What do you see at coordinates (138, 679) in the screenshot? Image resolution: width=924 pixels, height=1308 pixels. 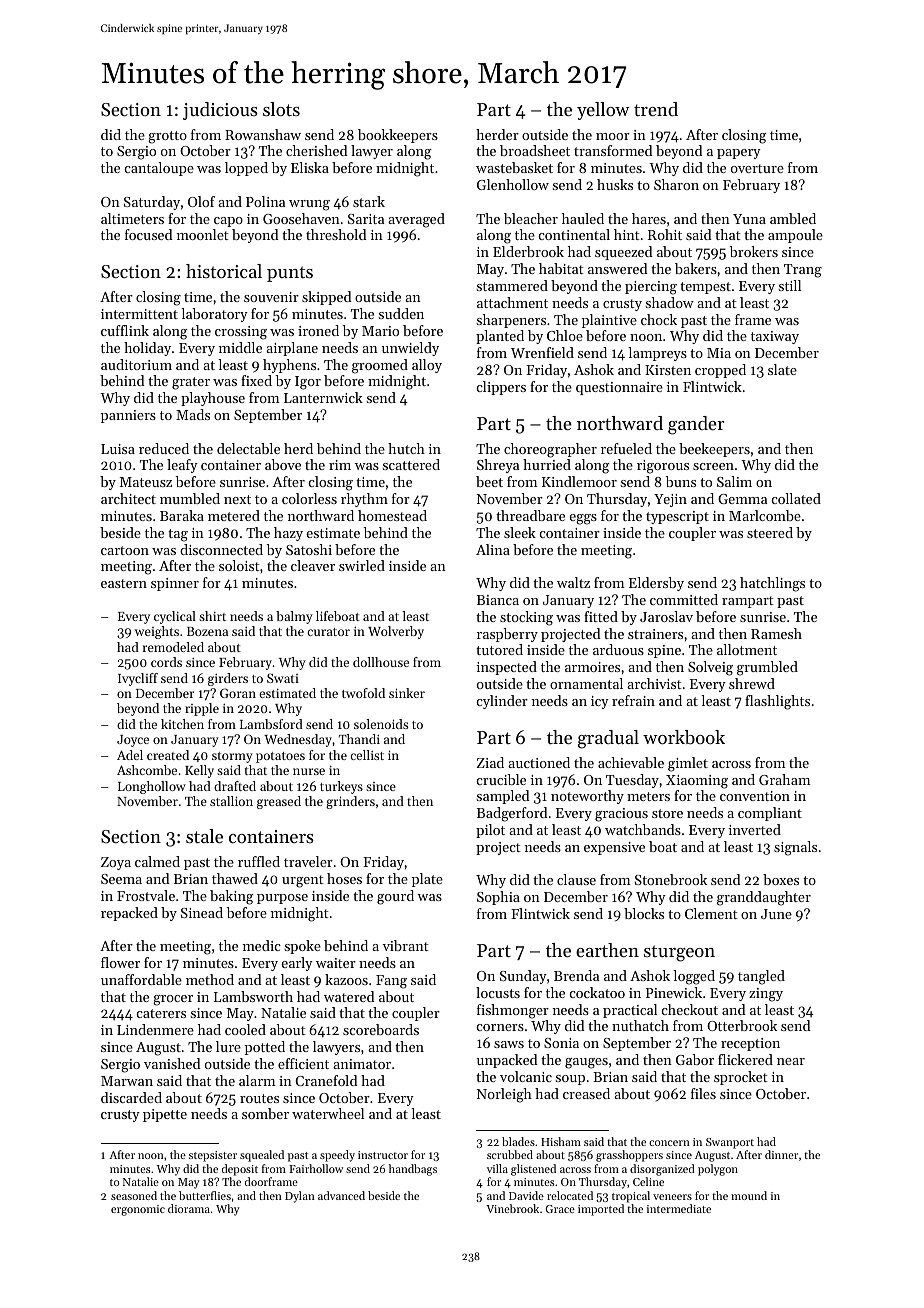 I see `Ivycliff` at bounding box center [138, 679].
